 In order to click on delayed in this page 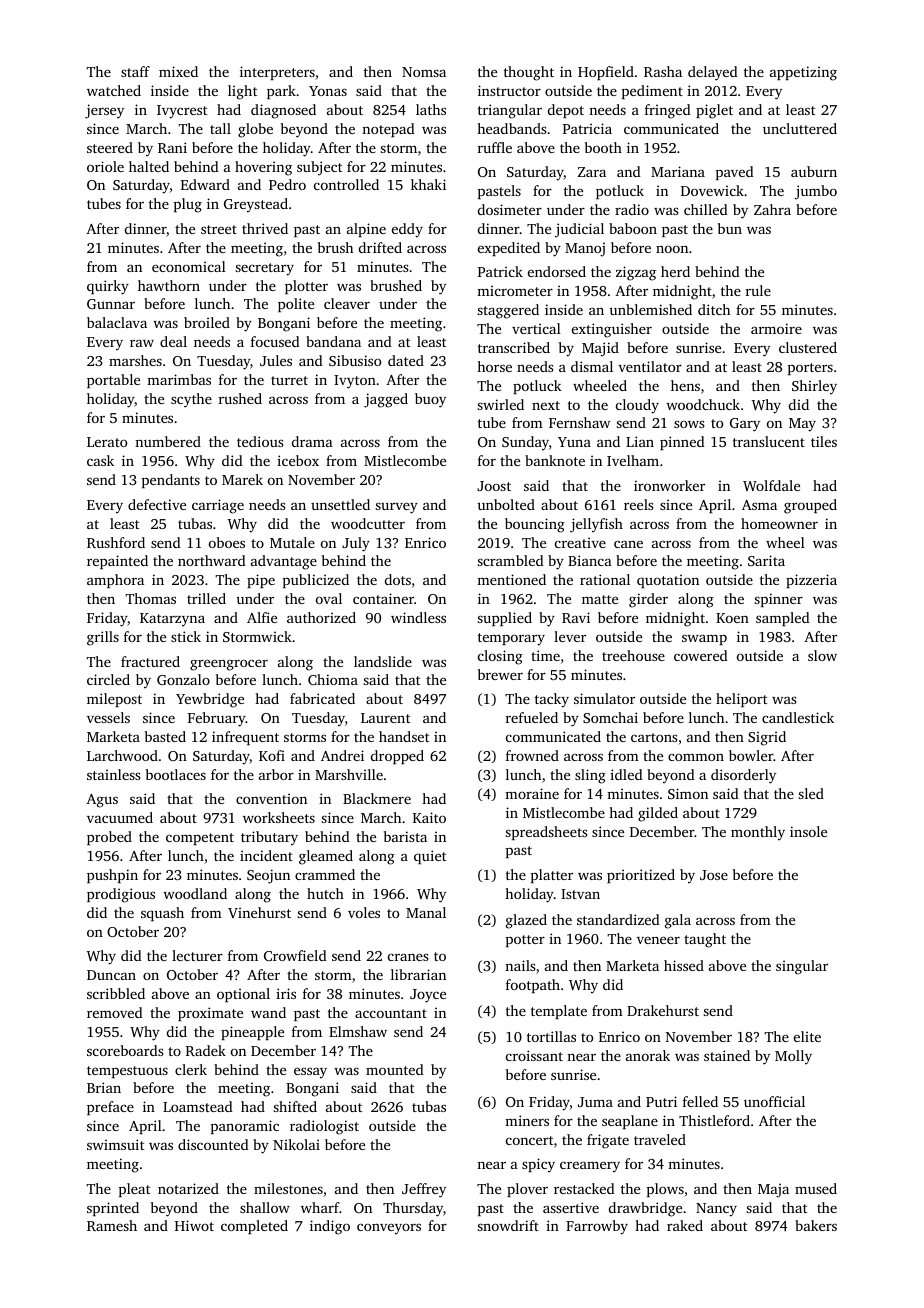, I will do `click(713, 73)`.
